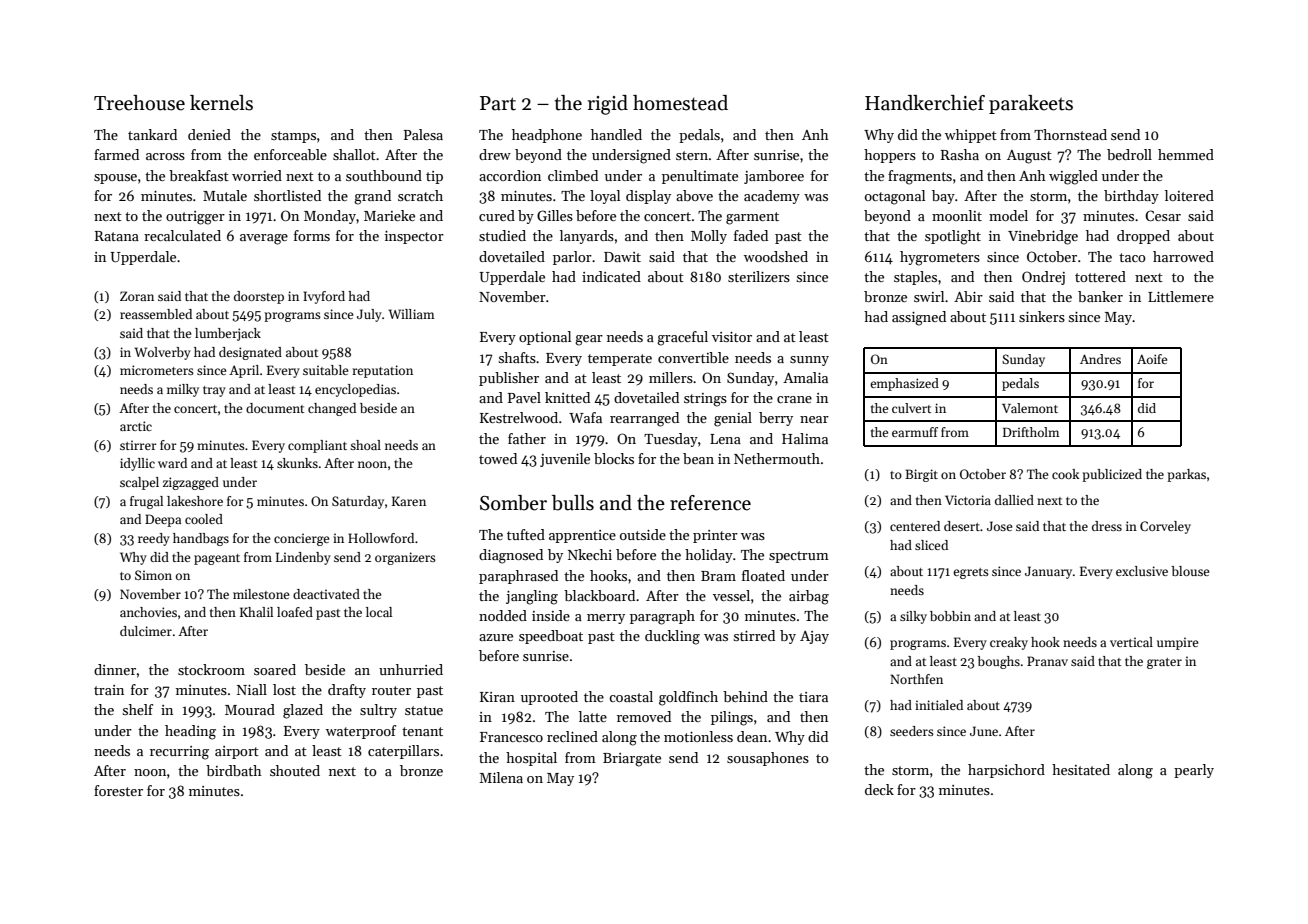 The width and height of the document is (1308, 924). What do you see at coordinates (1042, 316) in the document?
I see `sinkers` at bounding box center [1042, 316].
